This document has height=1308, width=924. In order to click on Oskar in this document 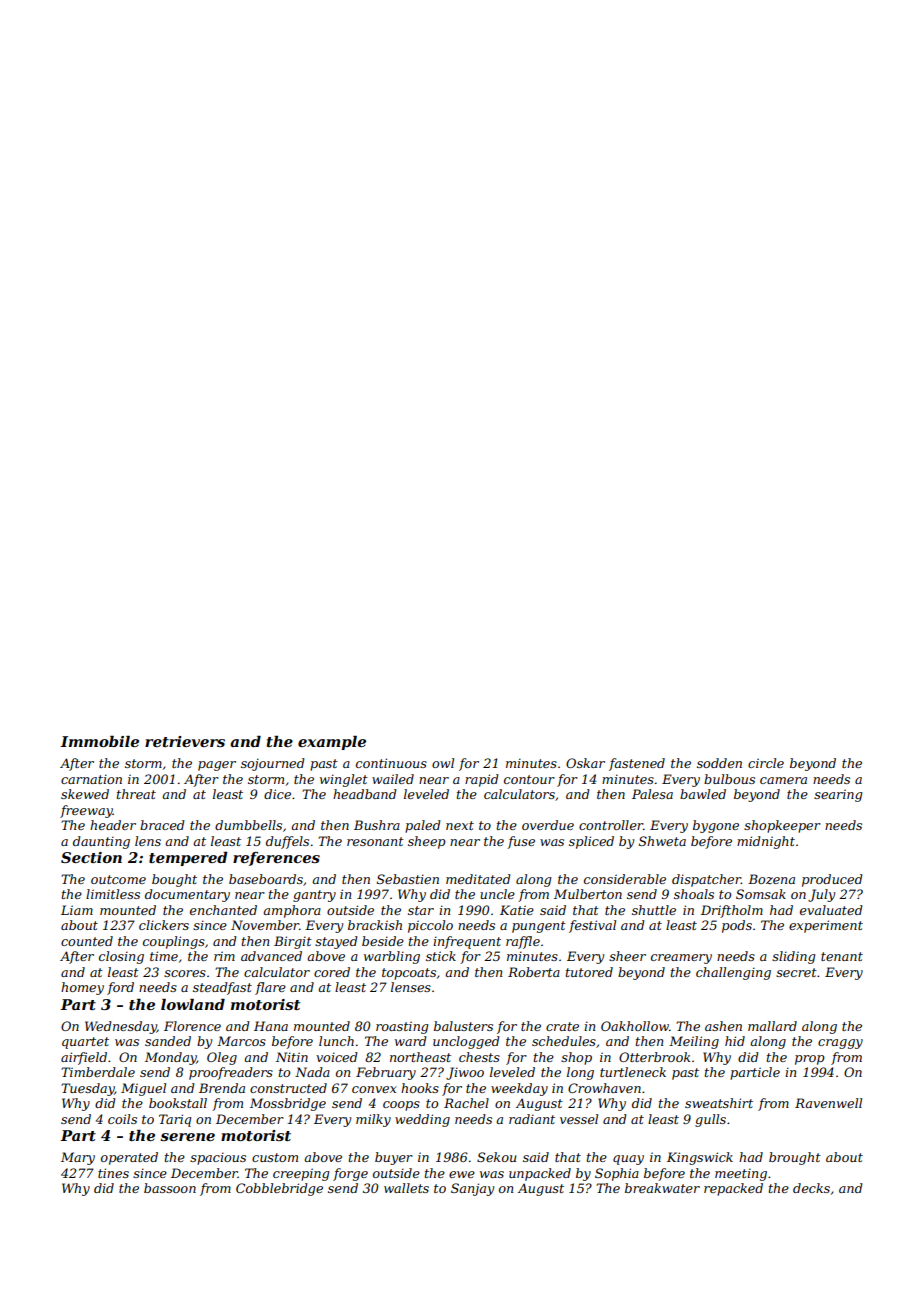, I will do `click(585, 763)`.
